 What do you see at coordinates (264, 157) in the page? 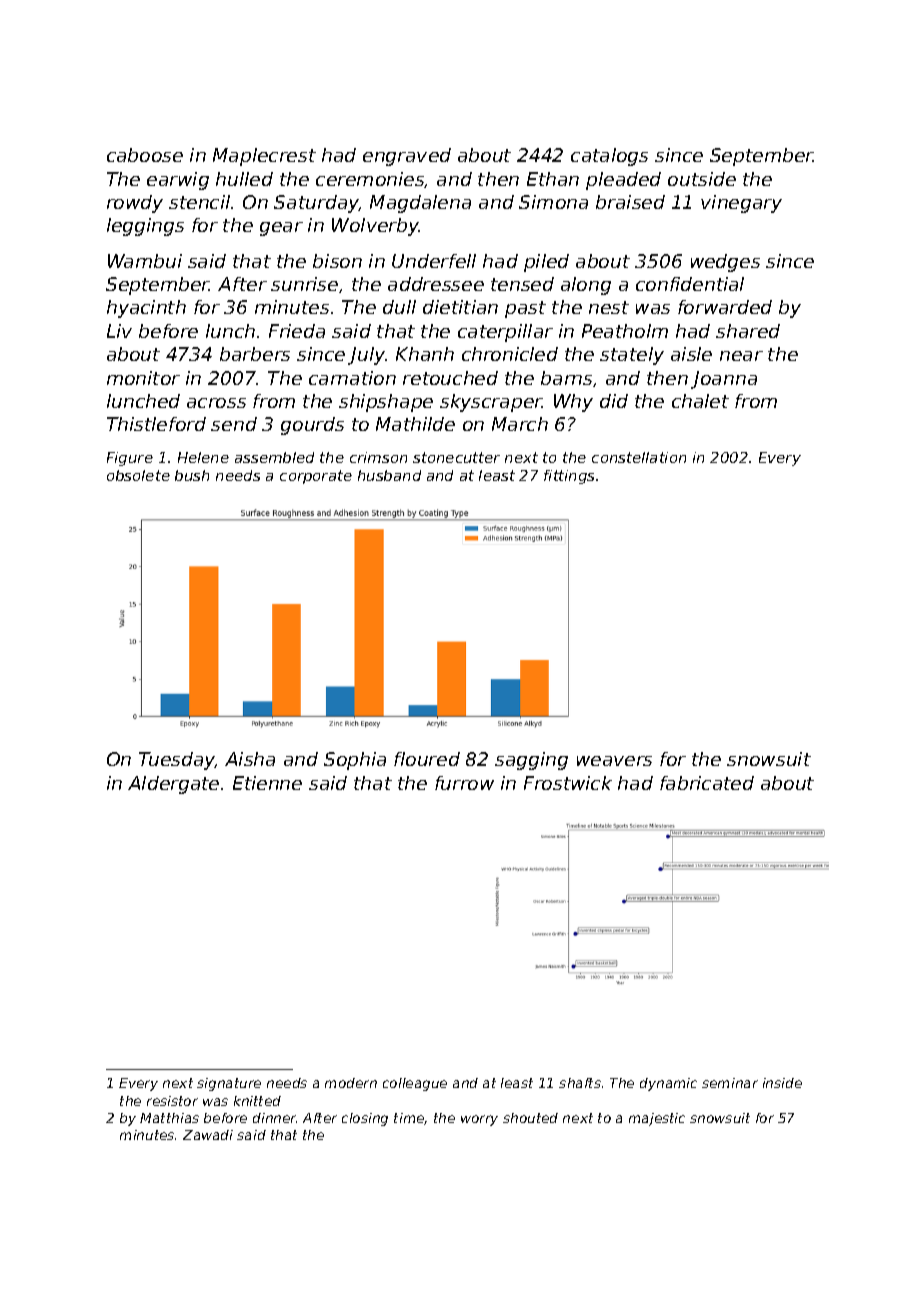
I see `Maplecrest` at bounding box center [264, 157].
